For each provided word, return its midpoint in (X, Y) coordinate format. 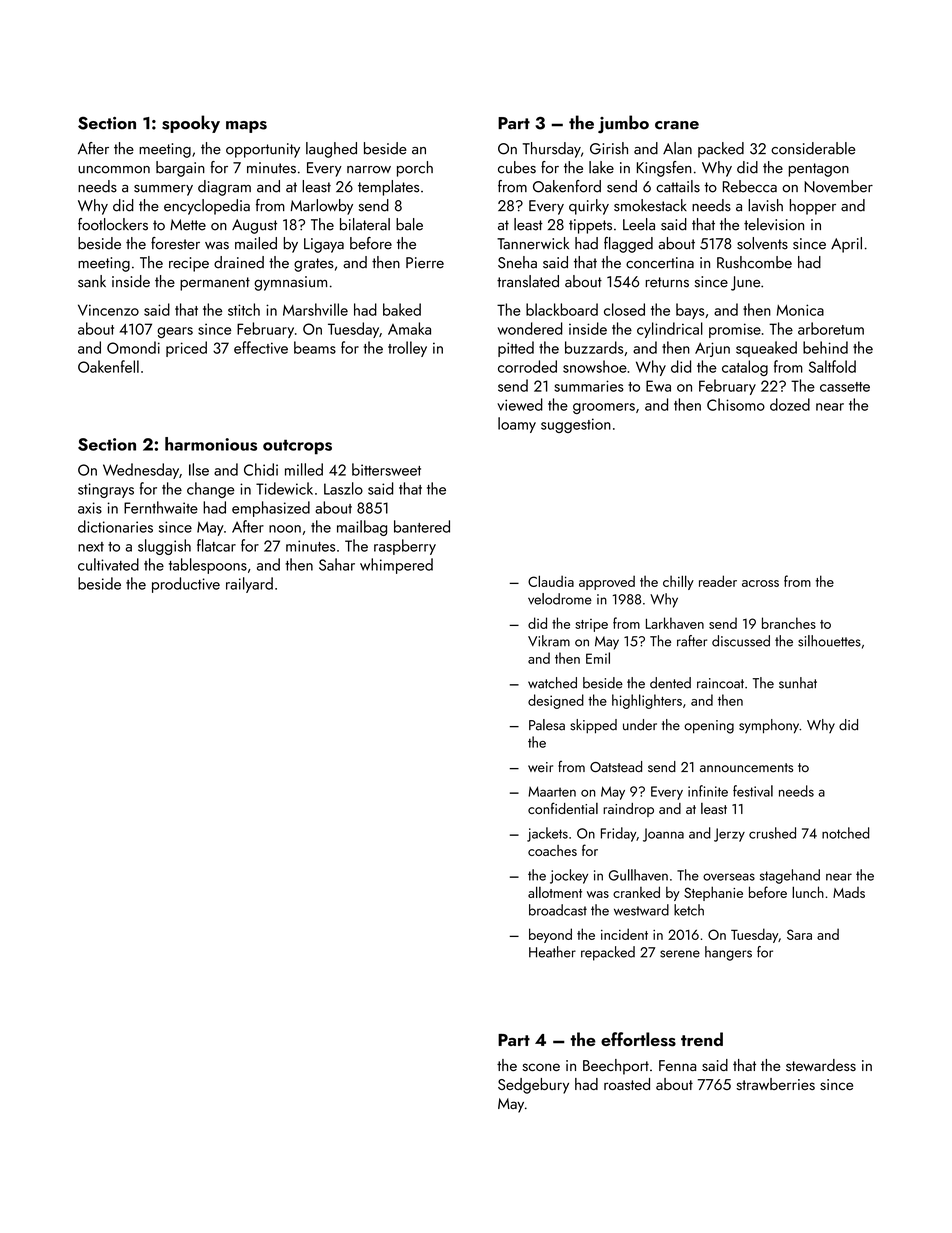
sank (92, 281)
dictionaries (115, 526)
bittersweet (386, 469)
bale (409, 224)
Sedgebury (533, 1086)
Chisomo (736, 404)
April (846, 245)
